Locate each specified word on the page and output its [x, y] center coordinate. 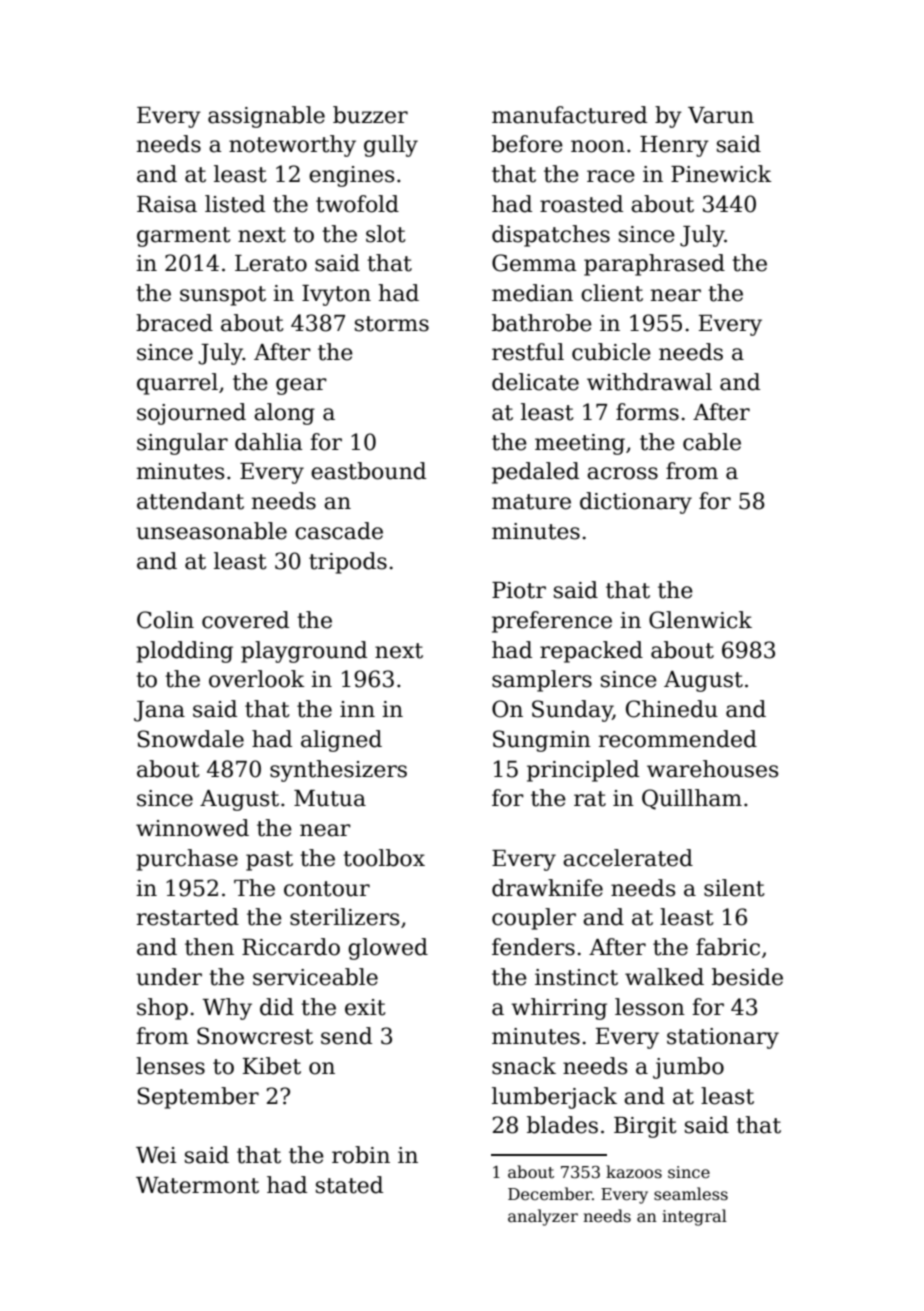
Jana [159, 711]
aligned [341, 741]
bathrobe [542, 323]
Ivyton [336, 295]
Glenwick [700, 620]
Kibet [272, 1066]
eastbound [368, 471]
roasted [581, 204]
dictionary [636, 503]
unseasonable [211, 531]
